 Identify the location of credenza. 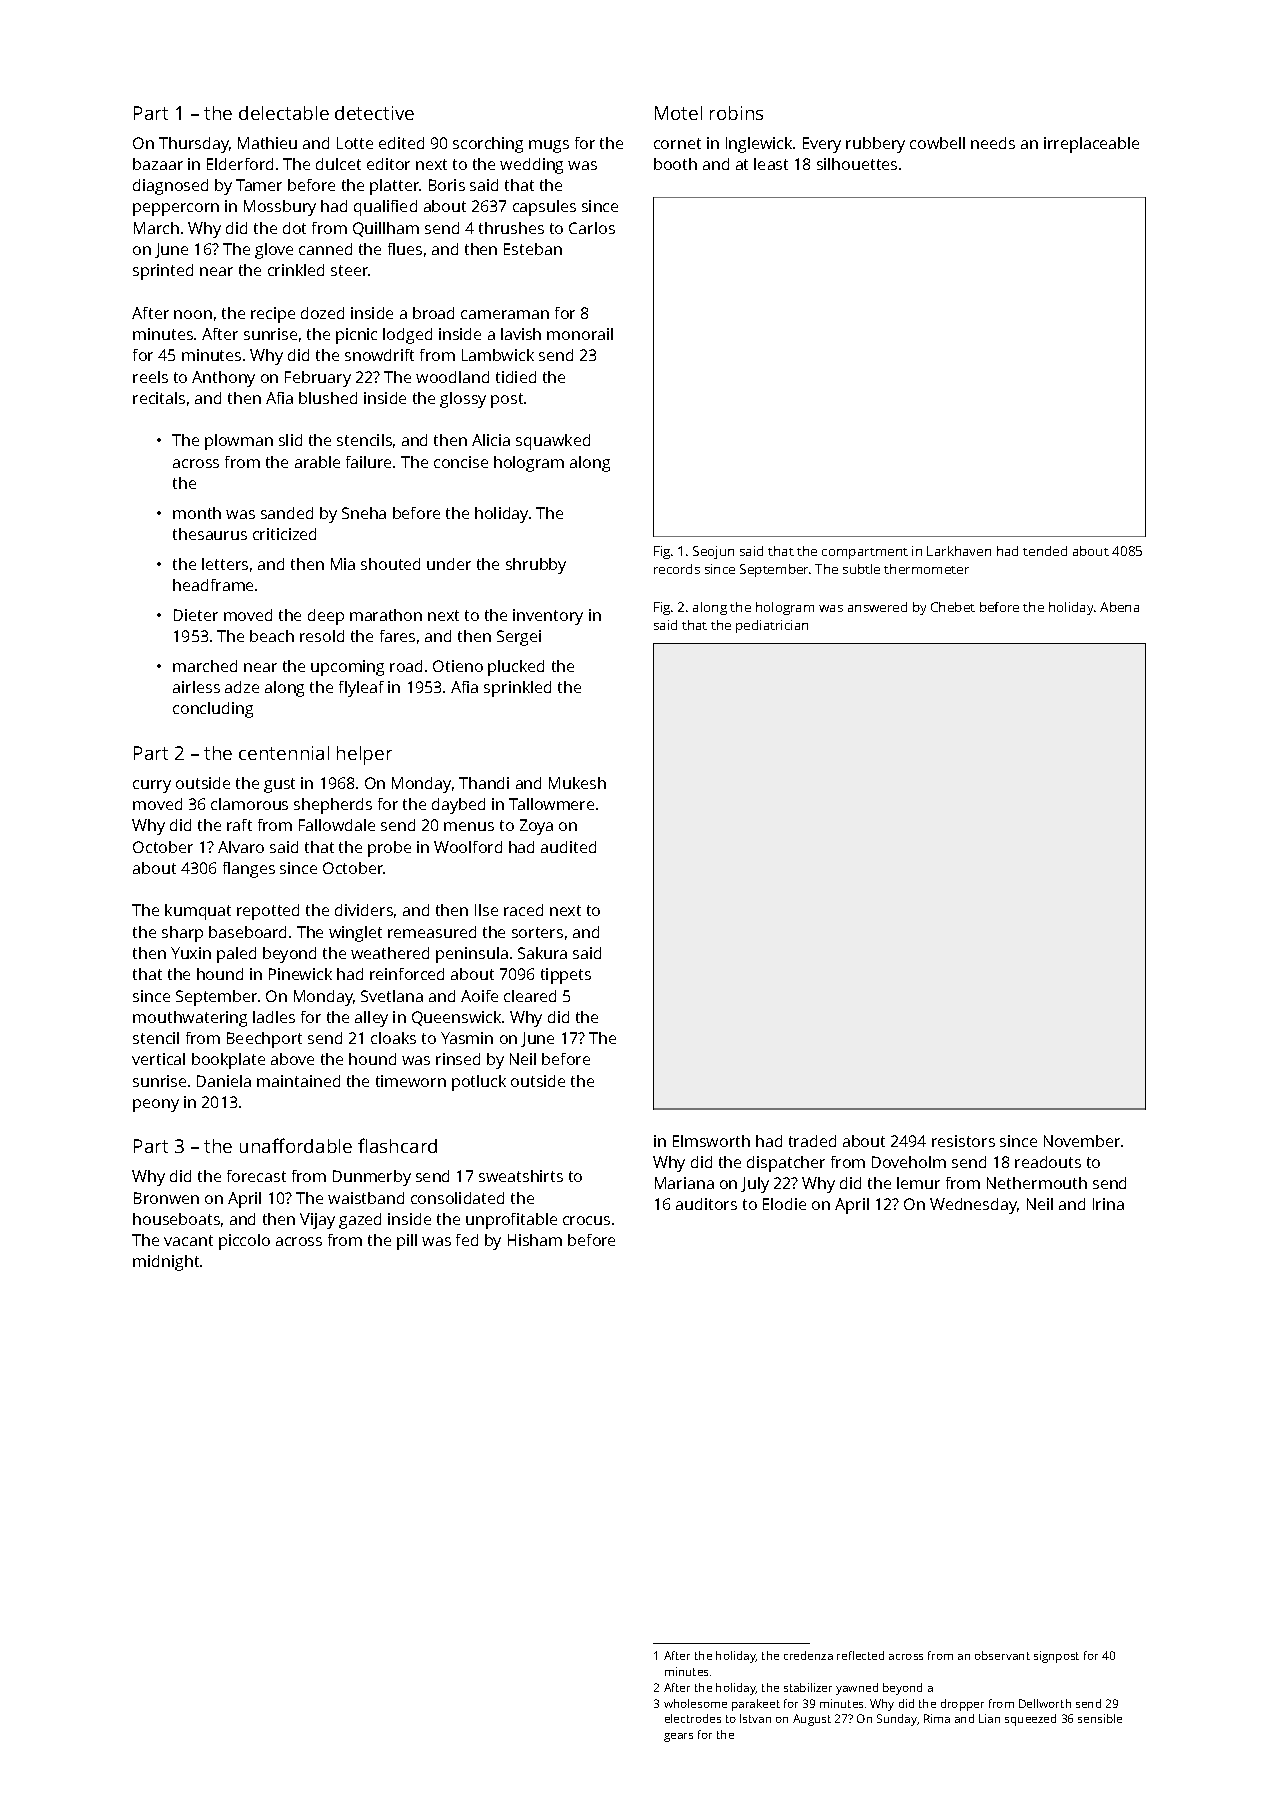
(808, 1655).
